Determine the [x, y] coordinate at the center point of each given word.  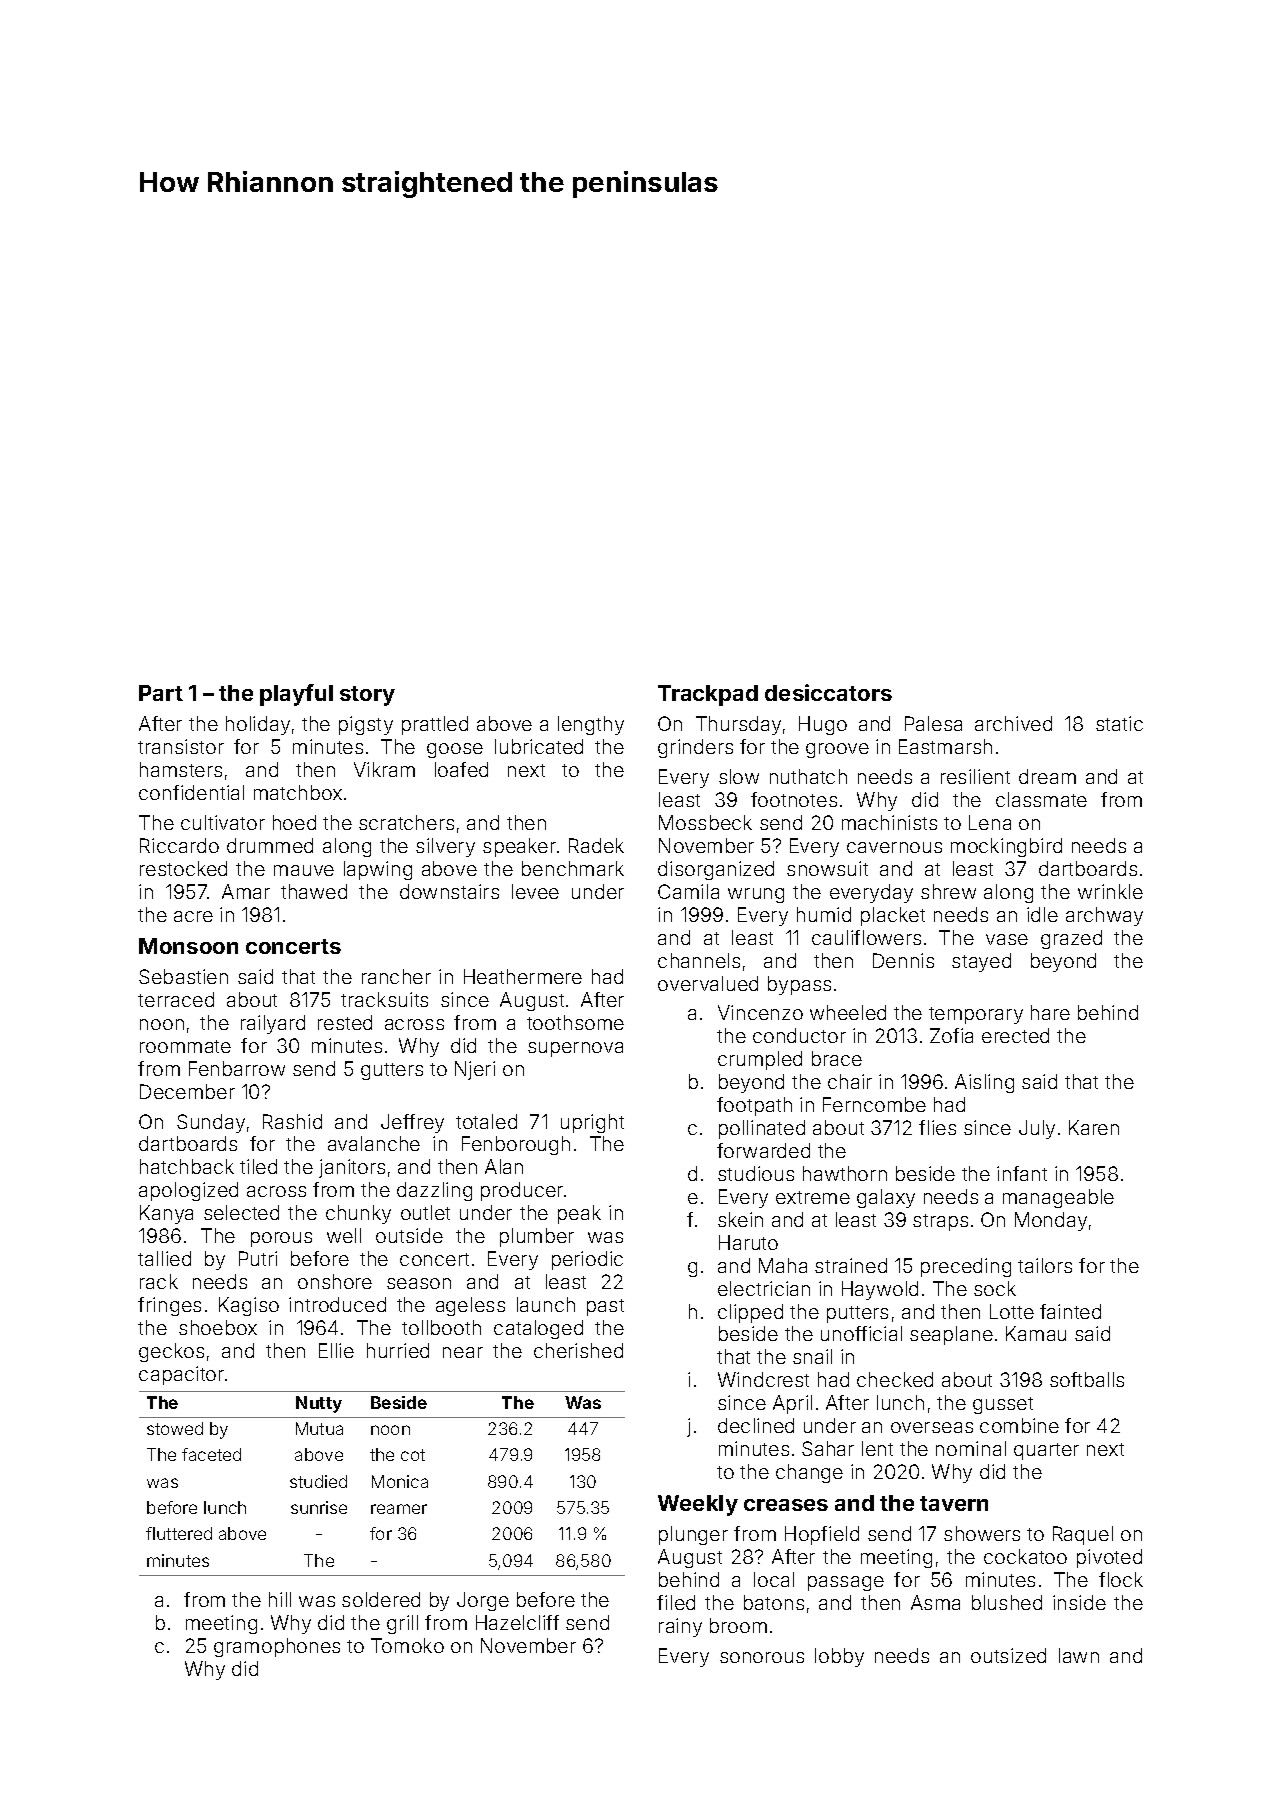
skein [740, 1219]
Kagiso [249, 1306]
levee [535, 891]
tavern [954, 1503]
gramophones [277, 1647]
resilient [975, 776]
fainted [1070, 1311]
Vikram [384, 769]
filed [676, 1602]
